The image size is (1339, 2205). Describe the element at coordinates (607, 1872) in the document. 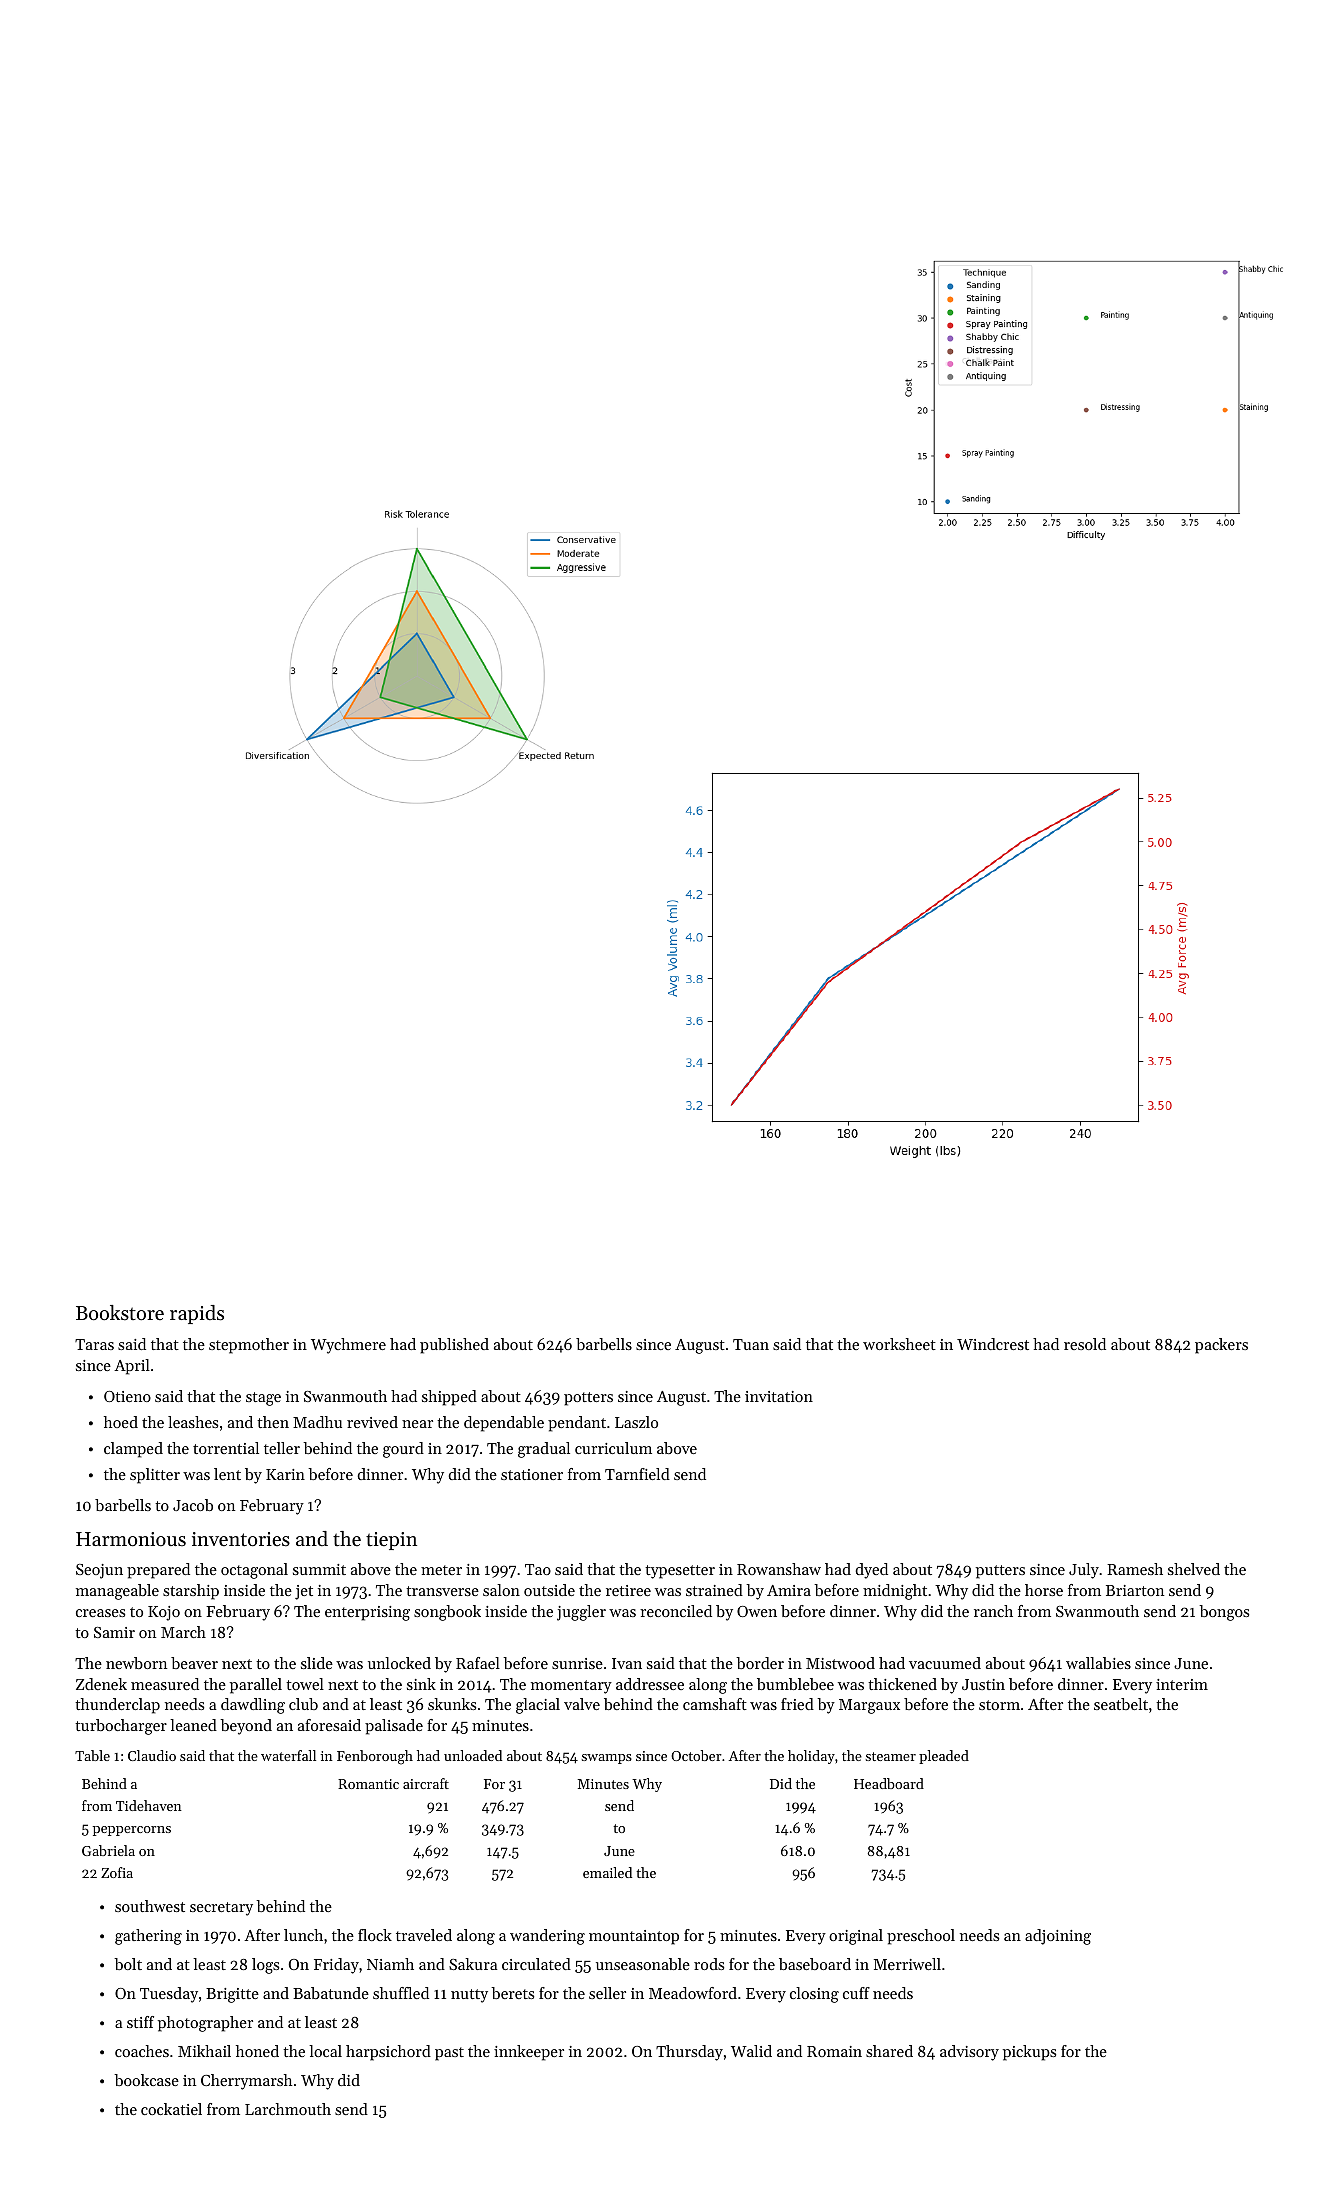

I see `emailed` at that location.
